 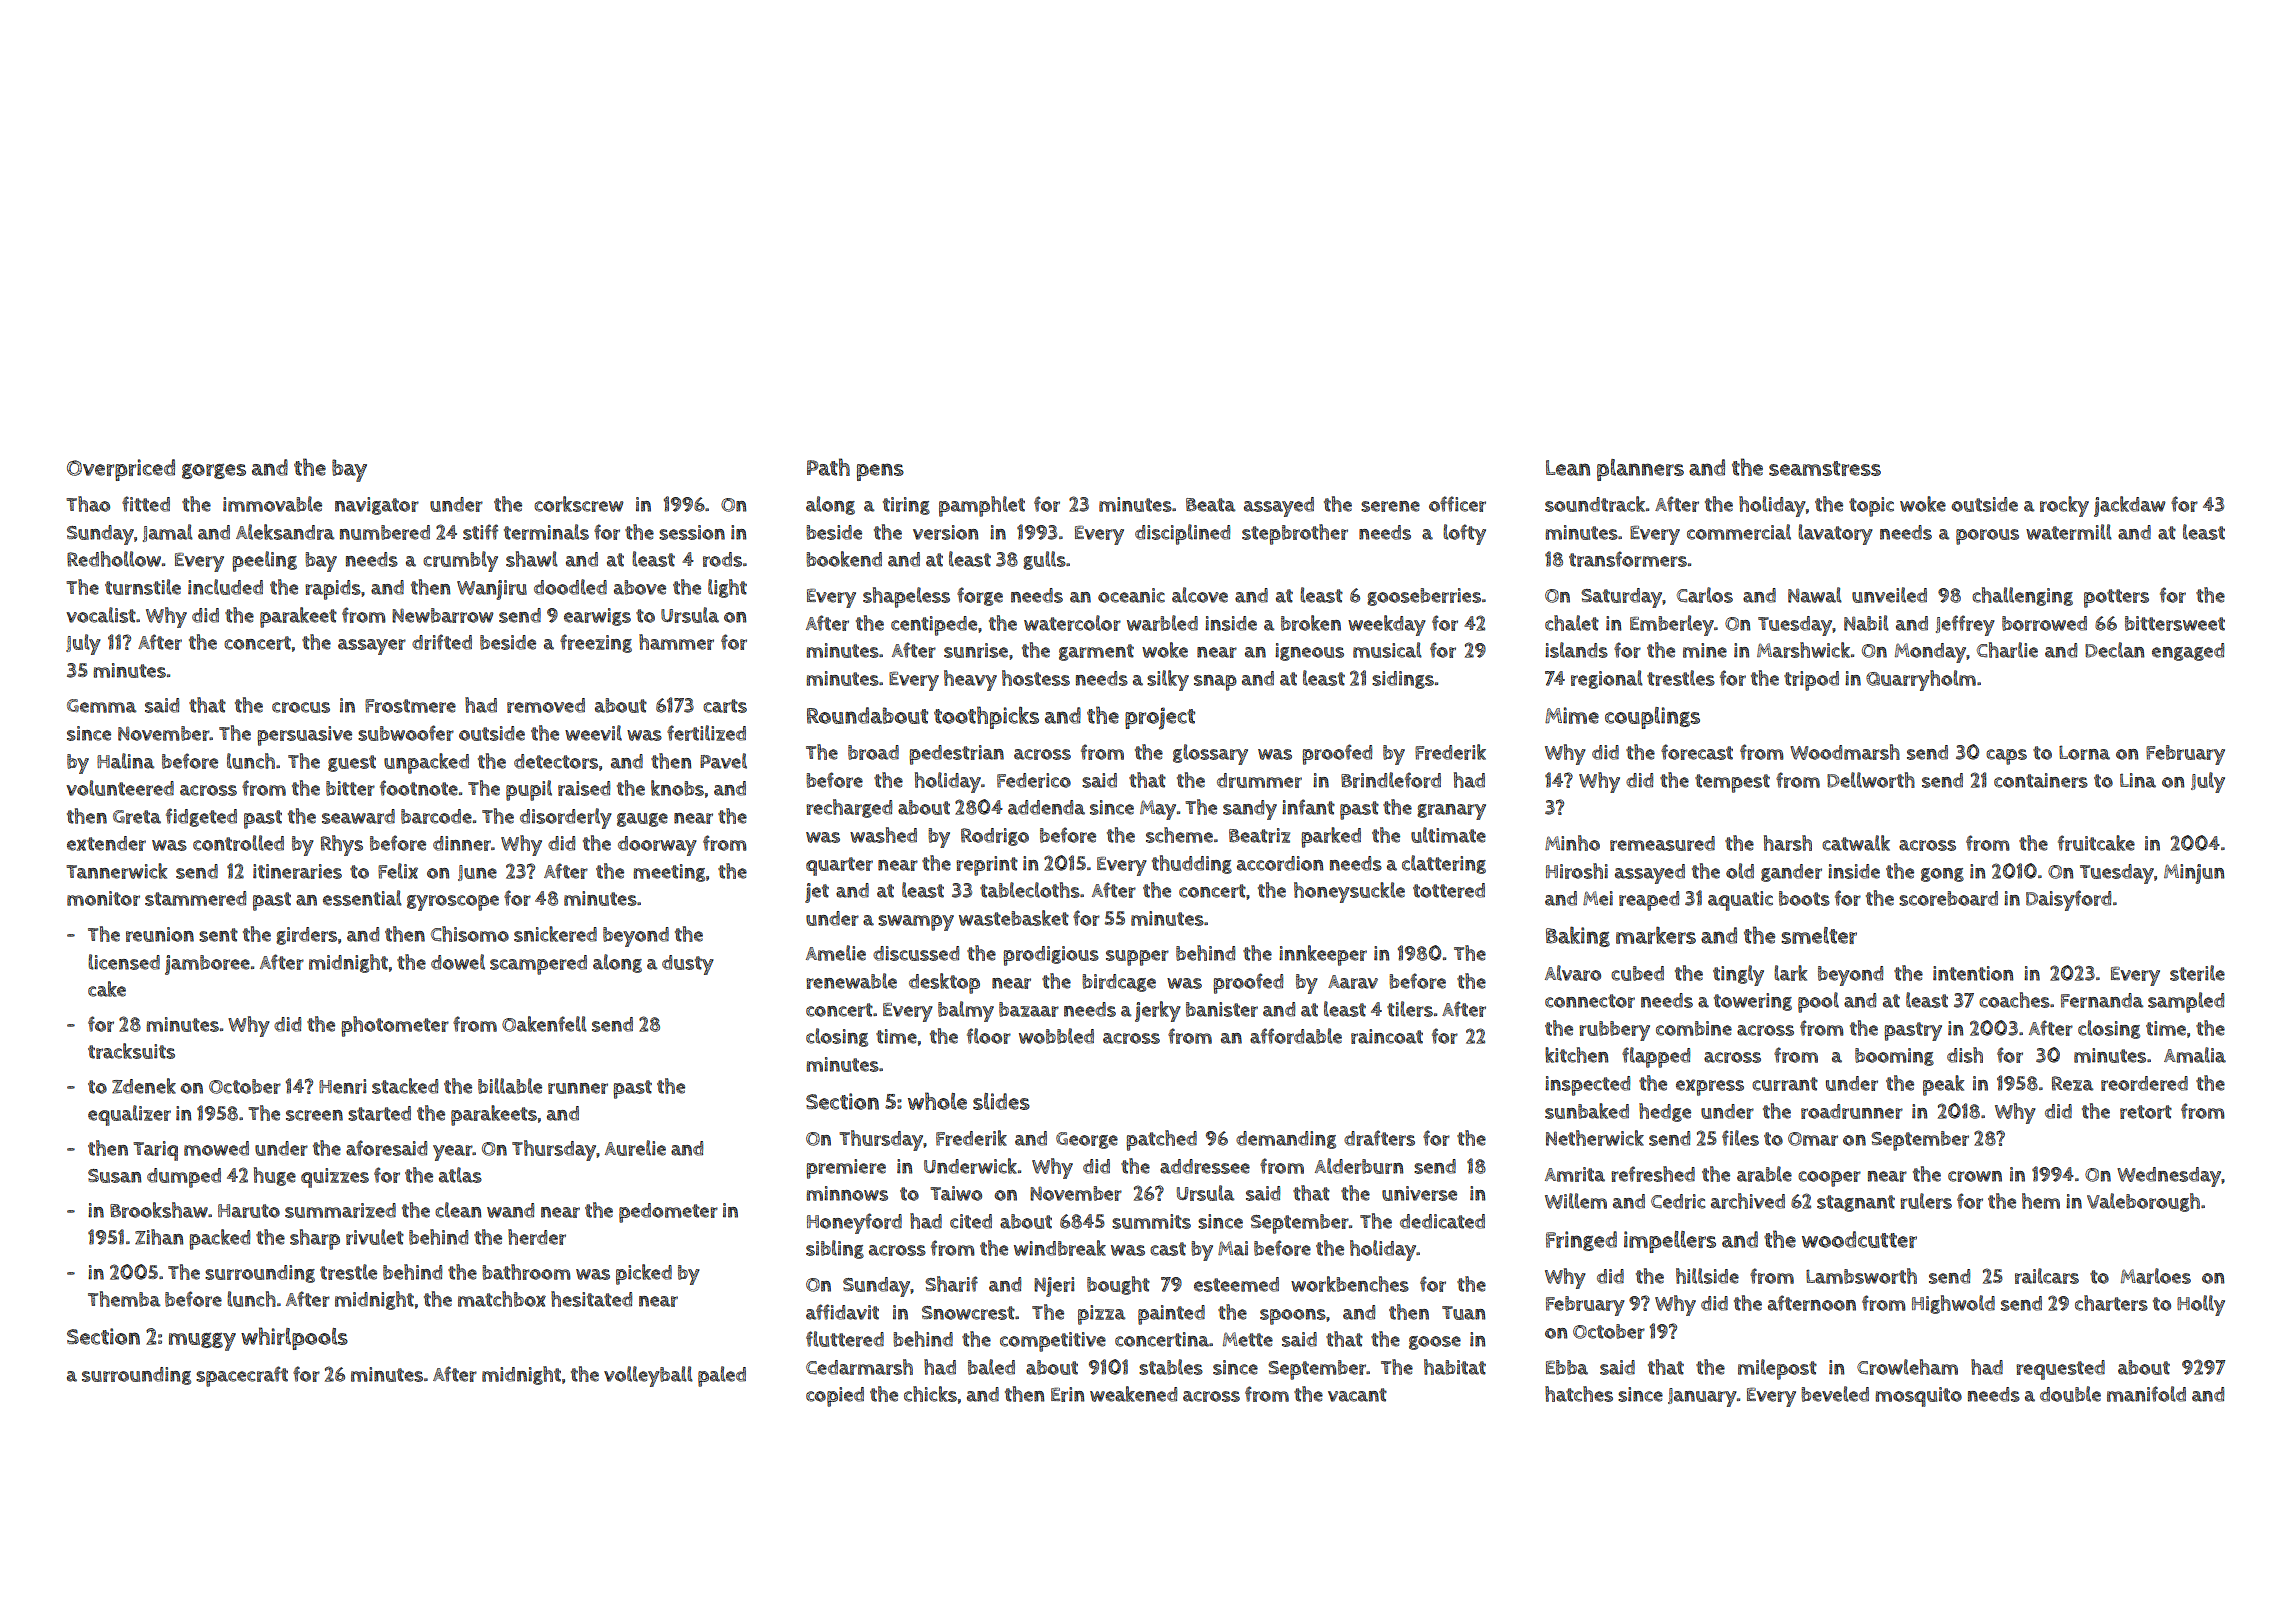 I want to click on Overpriced, so click(x=121, y=470).
